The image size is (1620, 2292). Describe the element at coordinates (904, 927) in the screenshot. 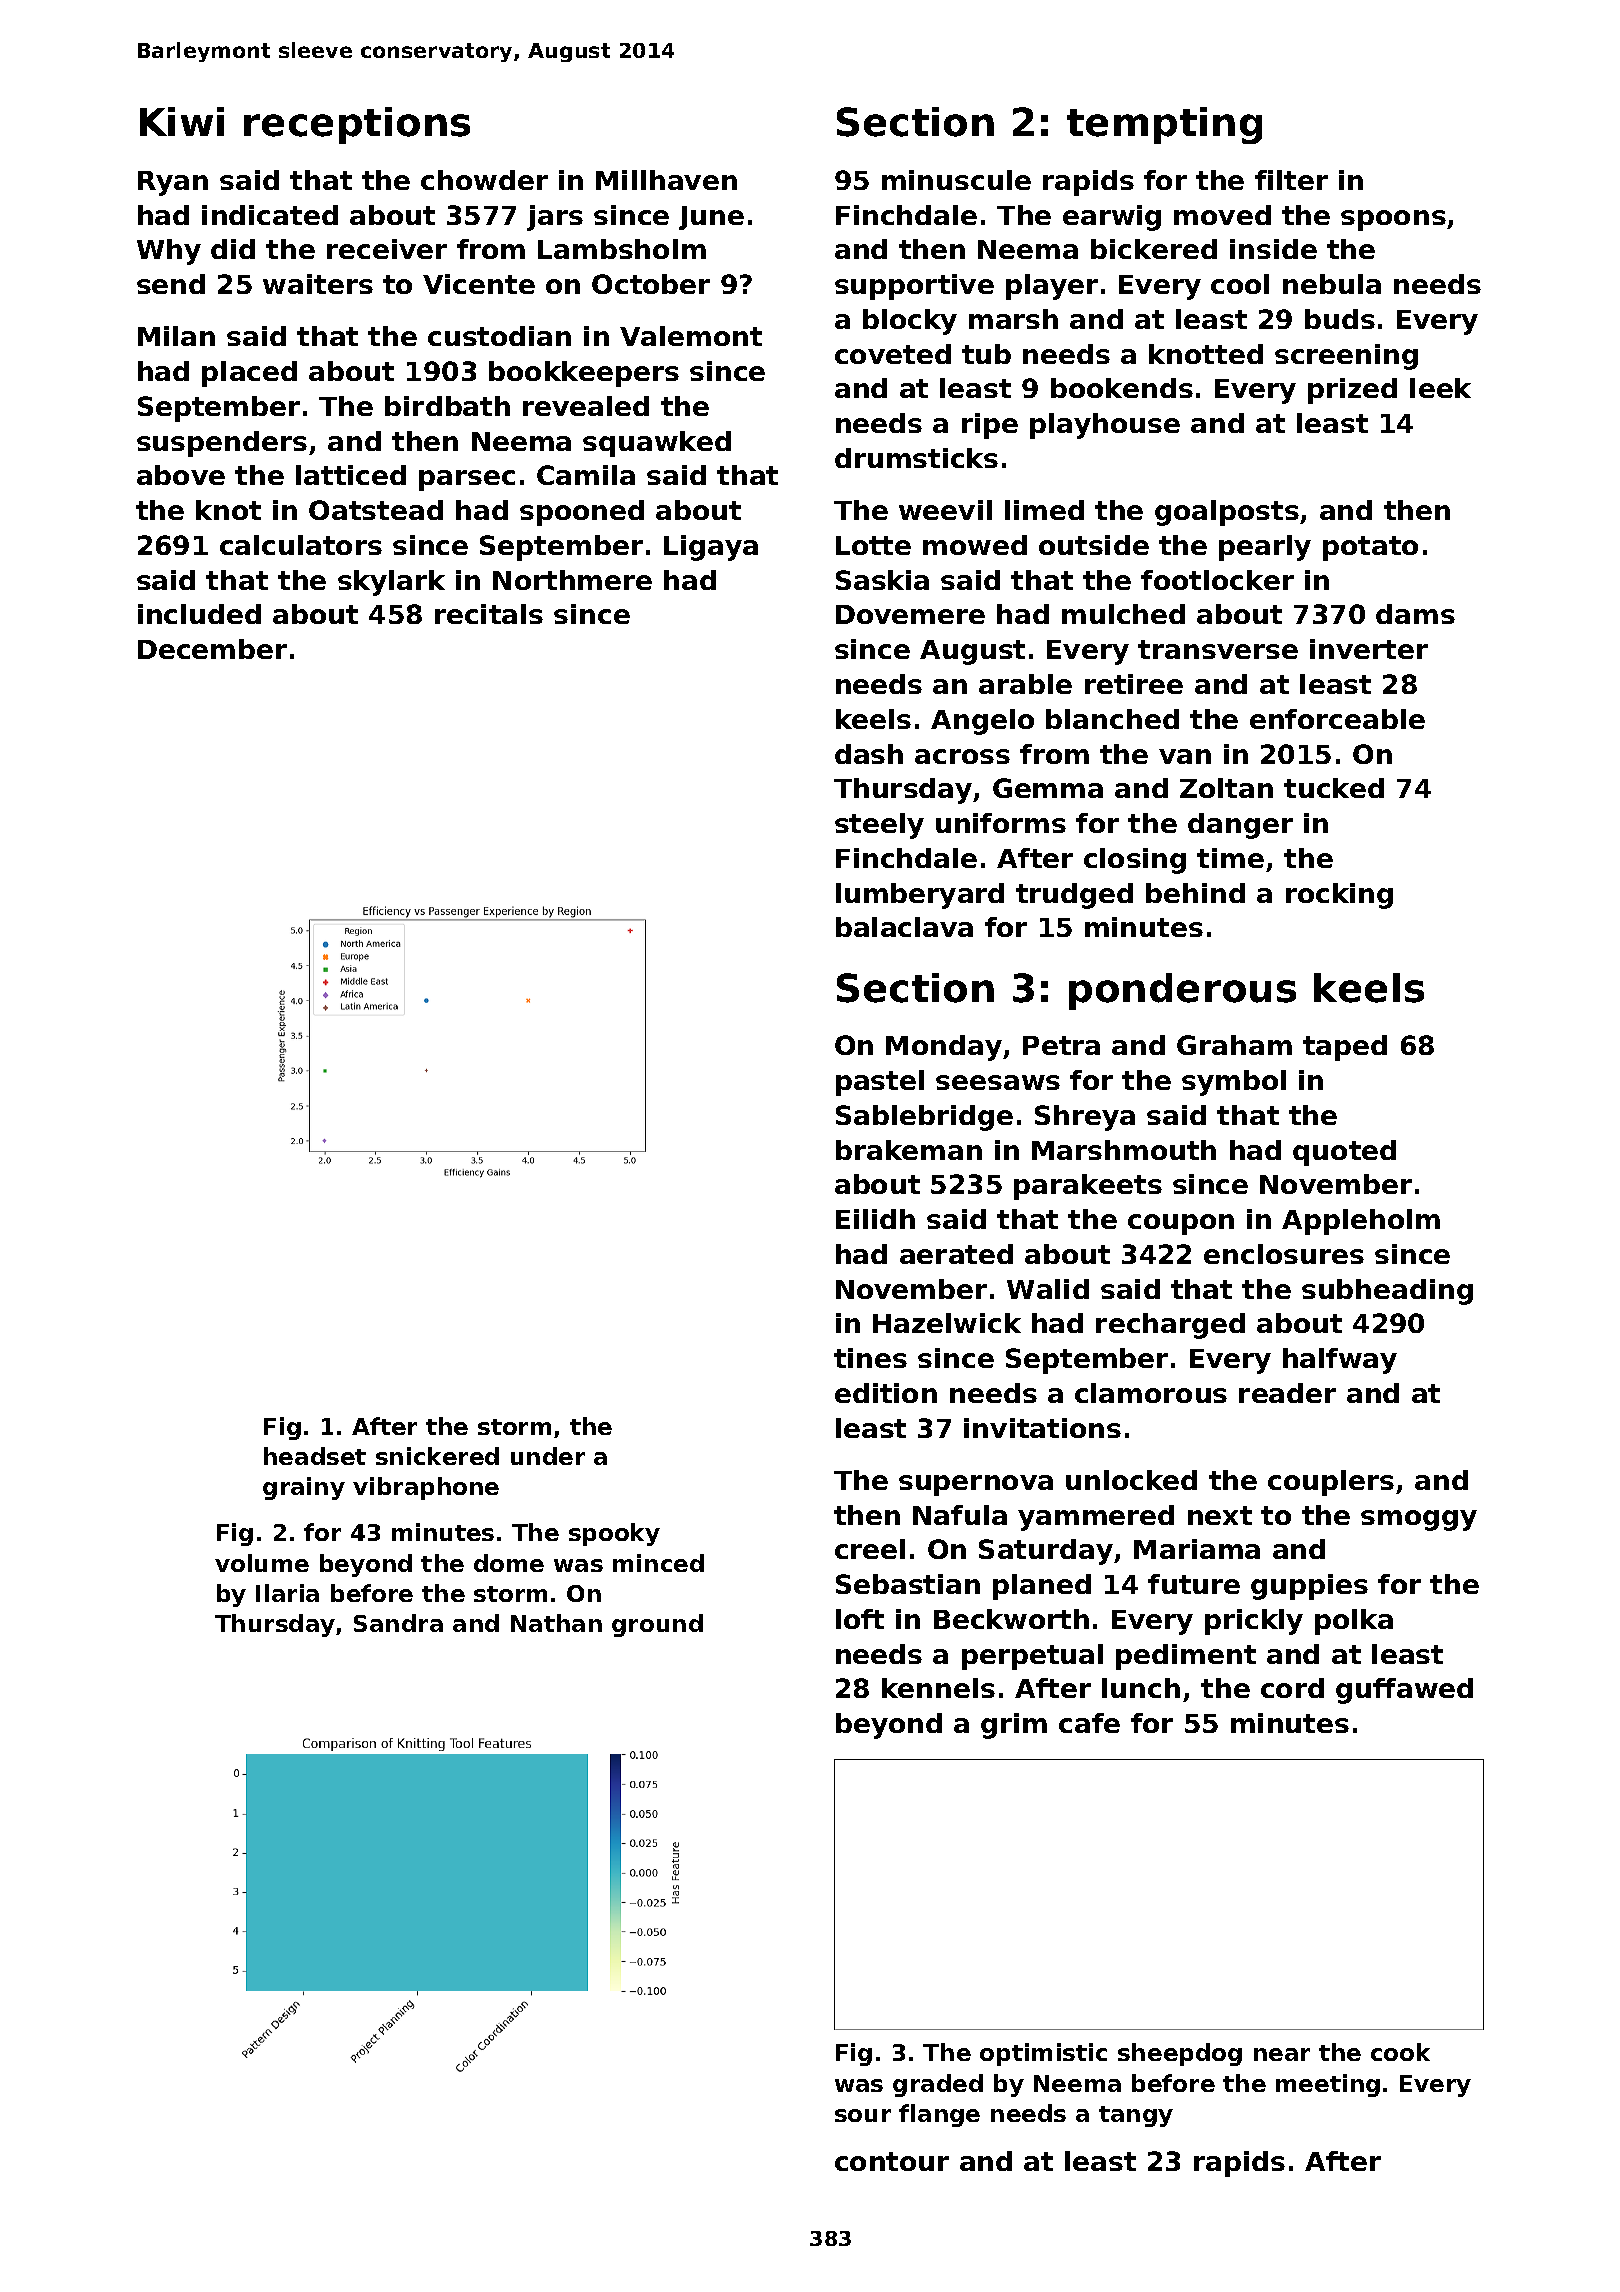

I see `balaclava` at that location.
